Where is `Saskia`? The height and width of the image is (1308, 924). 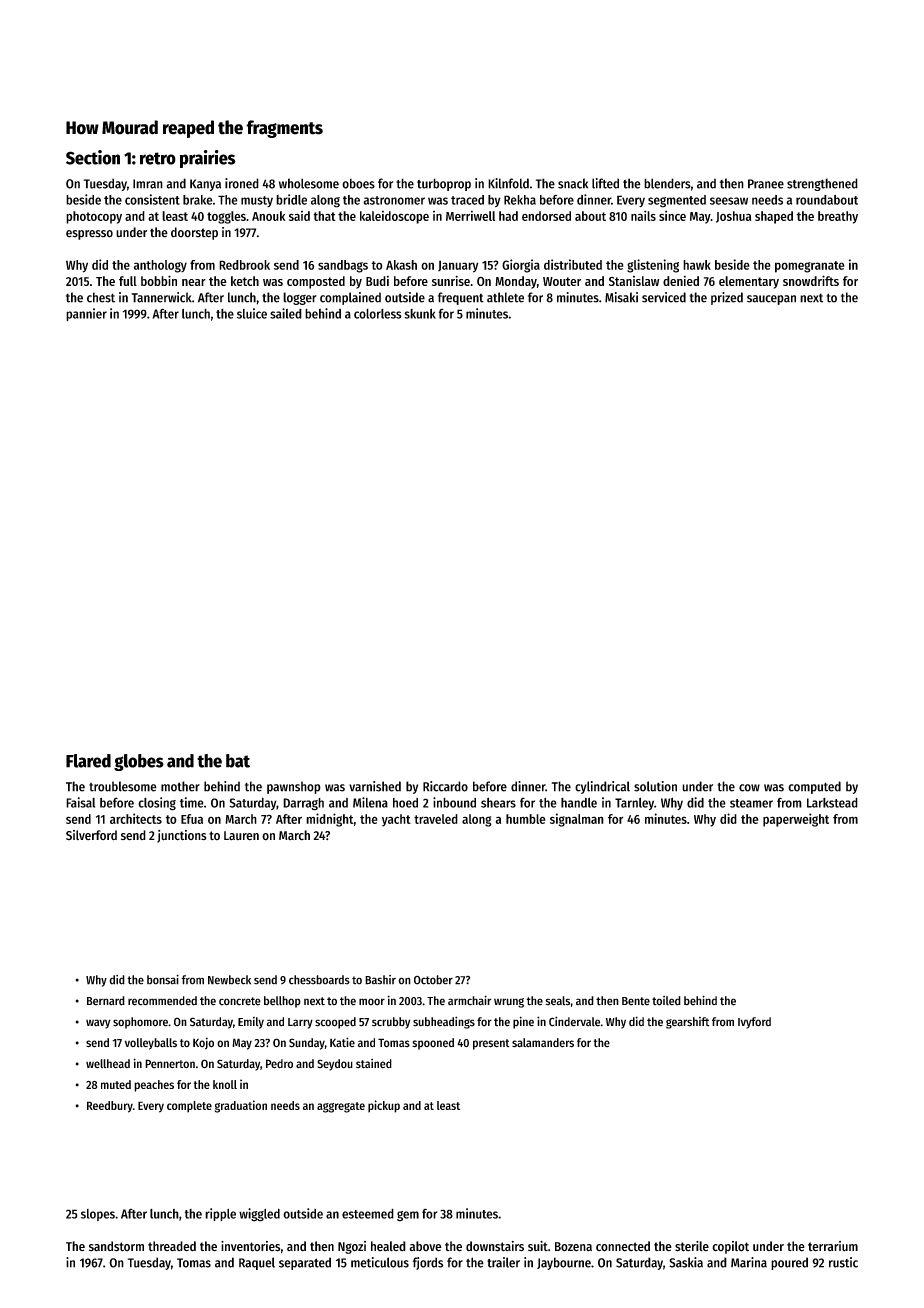 Saskia is located at coordinates (686, 1262).
